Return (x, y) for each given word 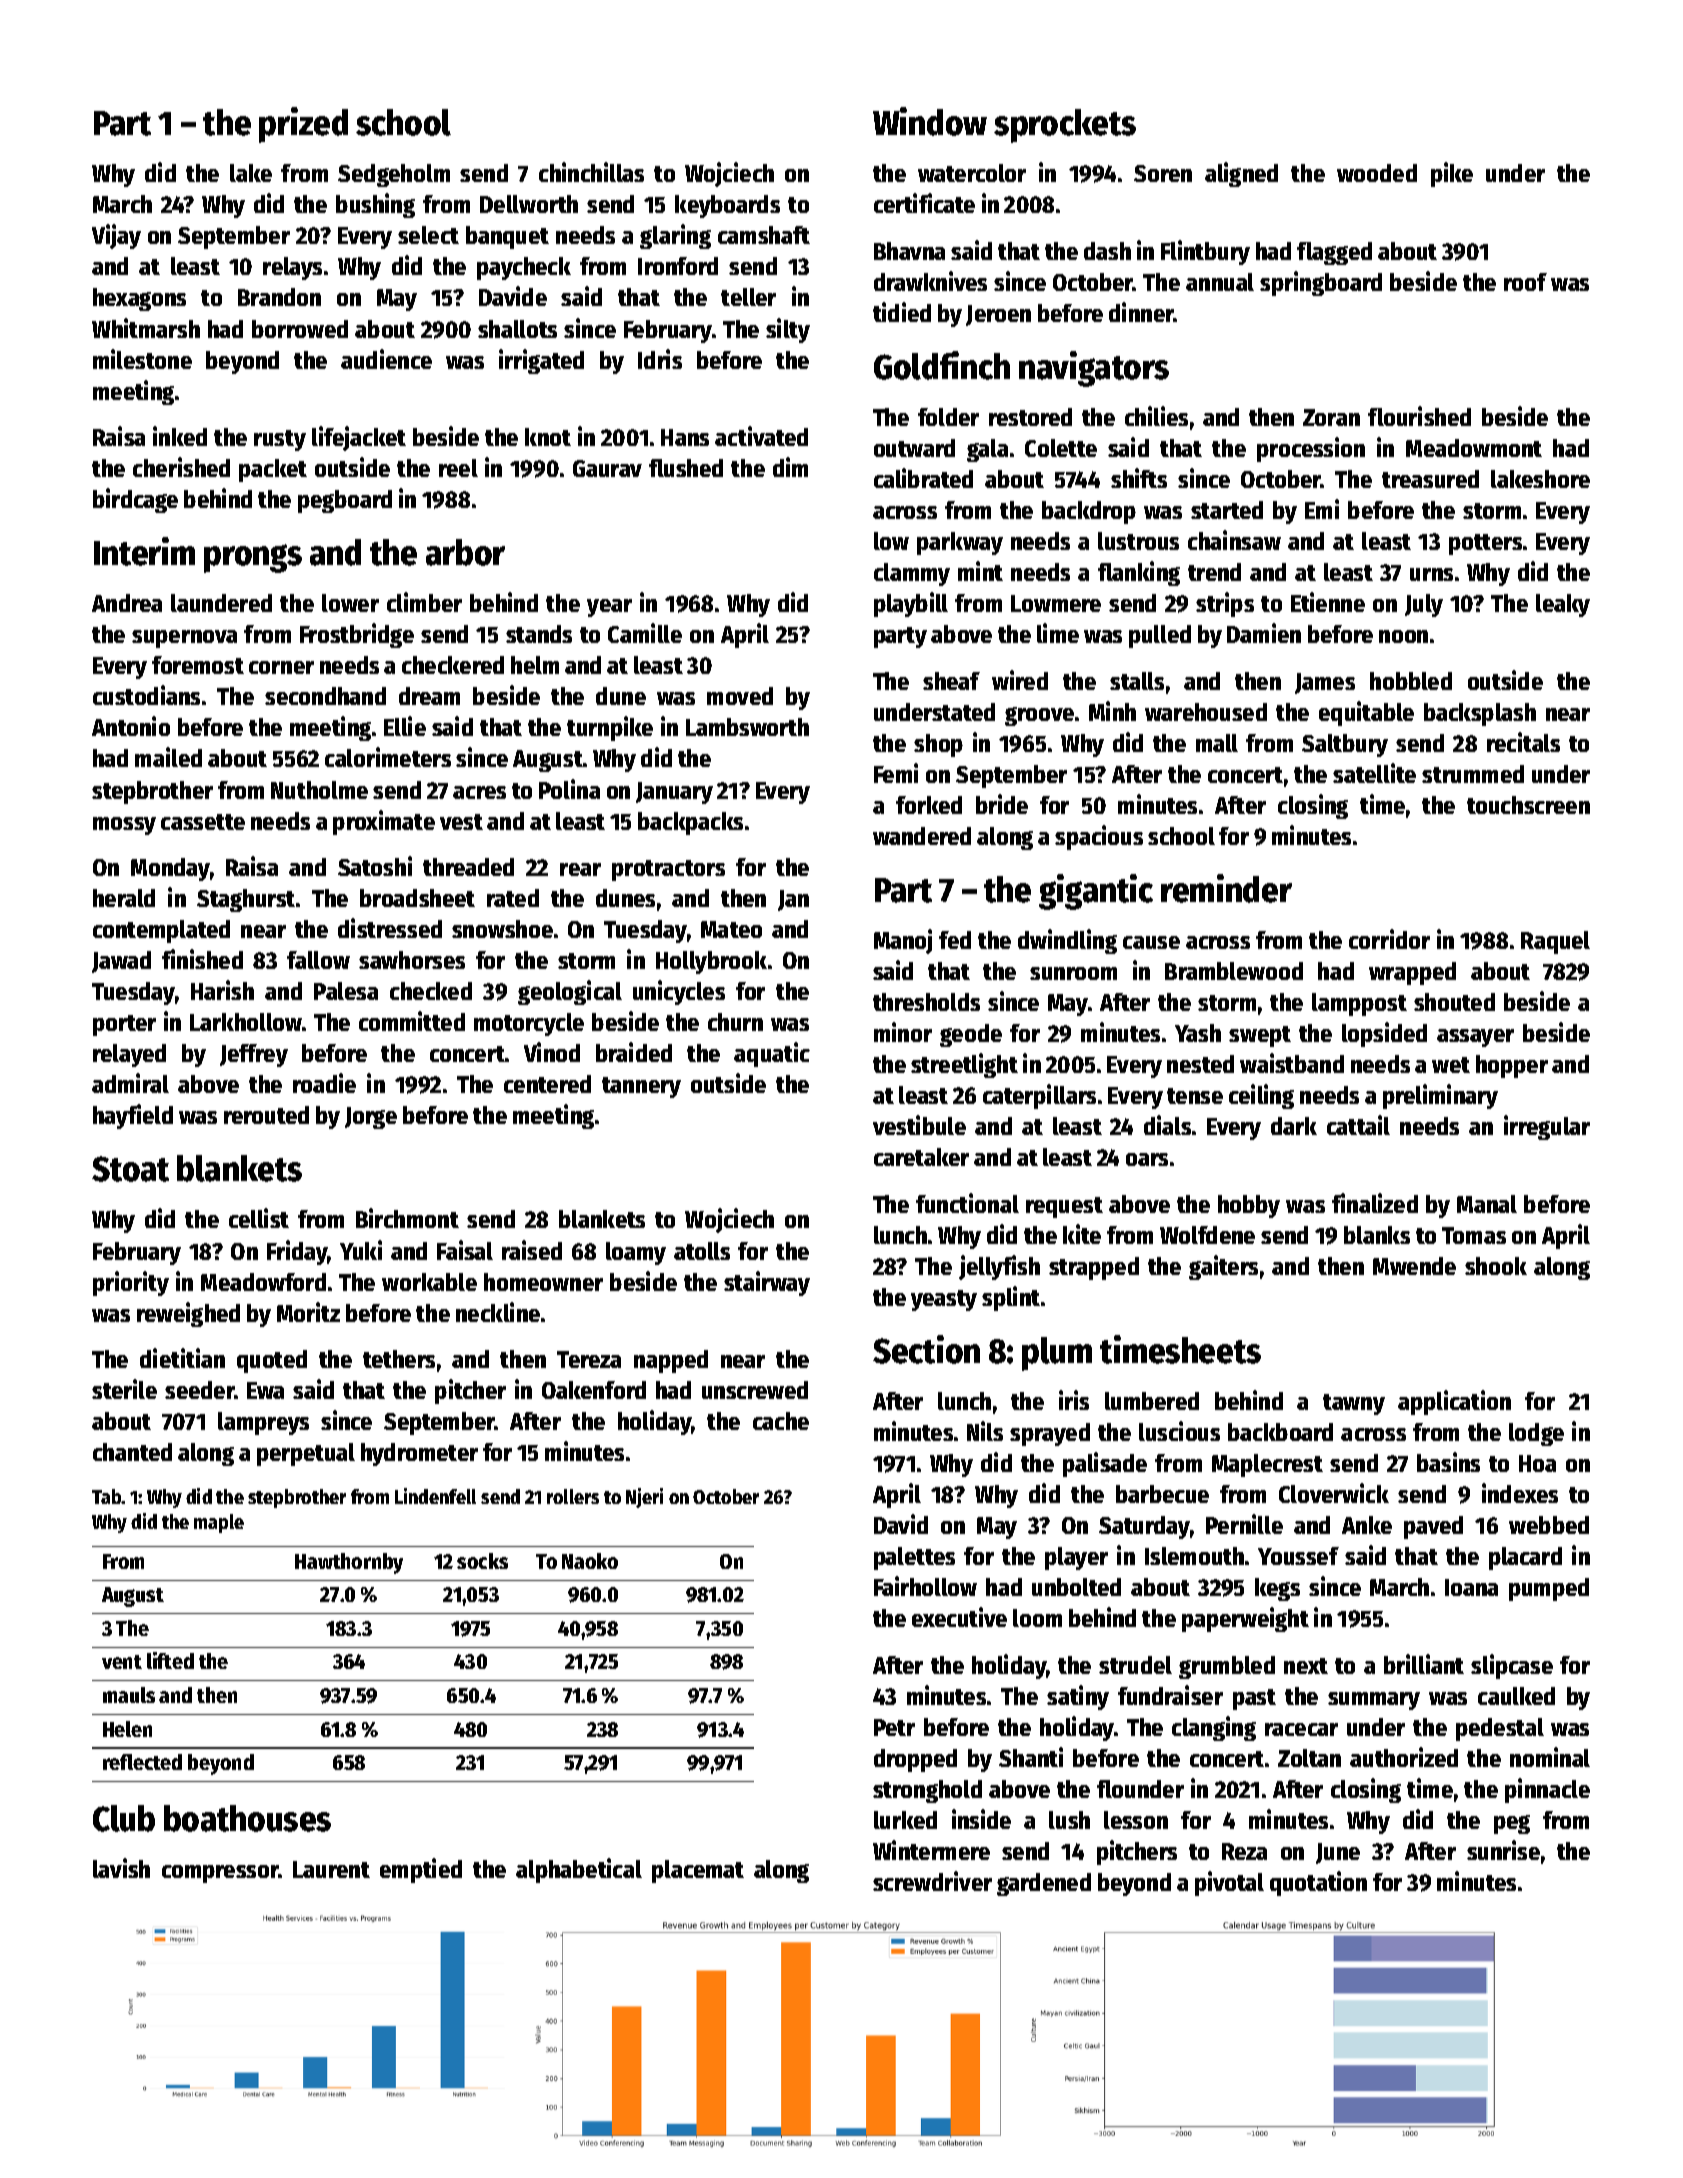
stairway (767, 1283)
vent (122, 1662)
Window (930, 121)
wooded (1377, 173)
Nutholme (319, 790)
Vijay (116, 236)
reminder (1226, 888)
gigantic (1096, 892)
